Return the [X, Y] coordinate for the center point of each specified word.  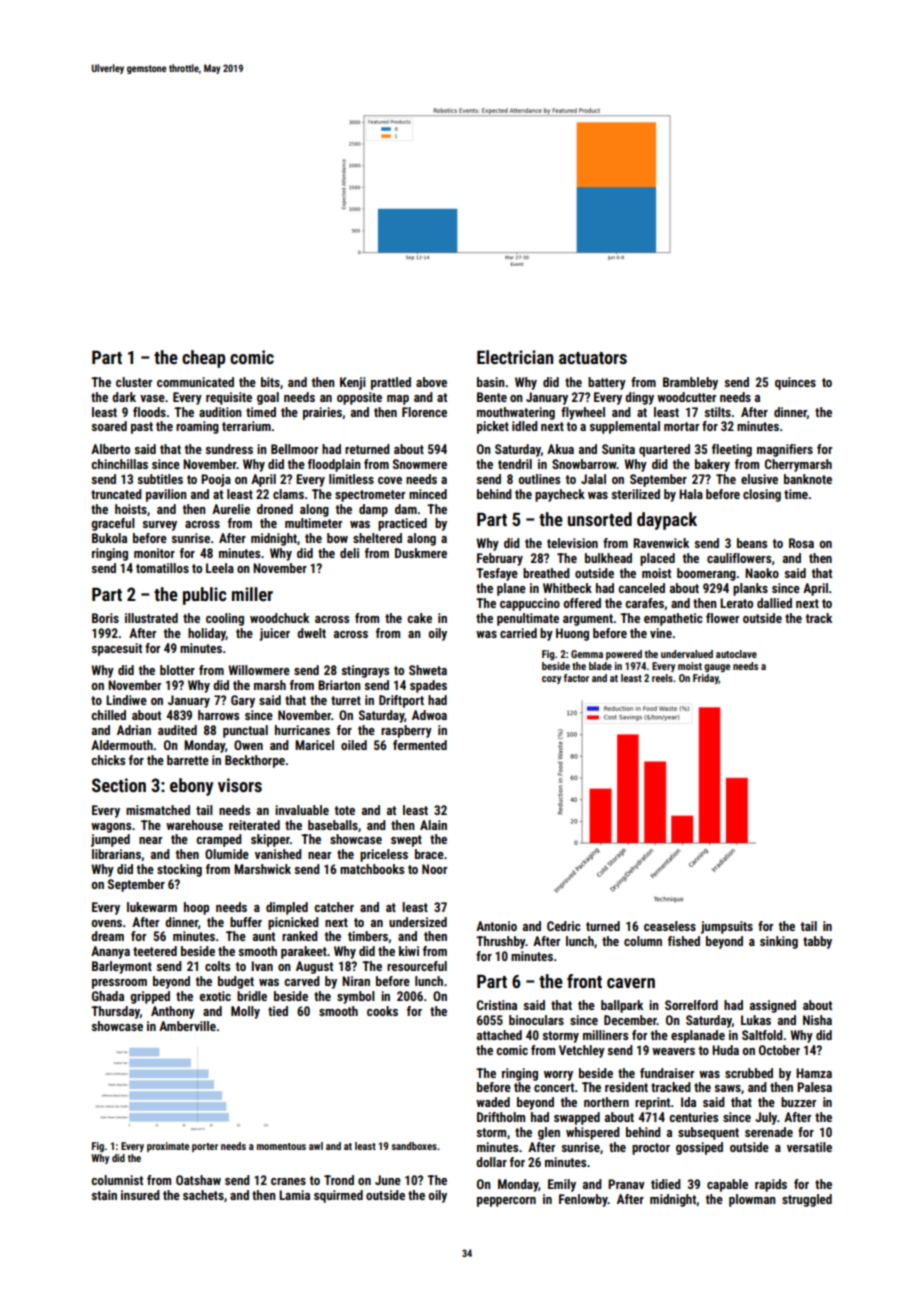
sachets [203, 1195]
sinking [779, 942]
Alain [433, 825]
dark [124, 397]
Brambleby [690, 383]
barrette [188, 760]
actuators [593, 358]
